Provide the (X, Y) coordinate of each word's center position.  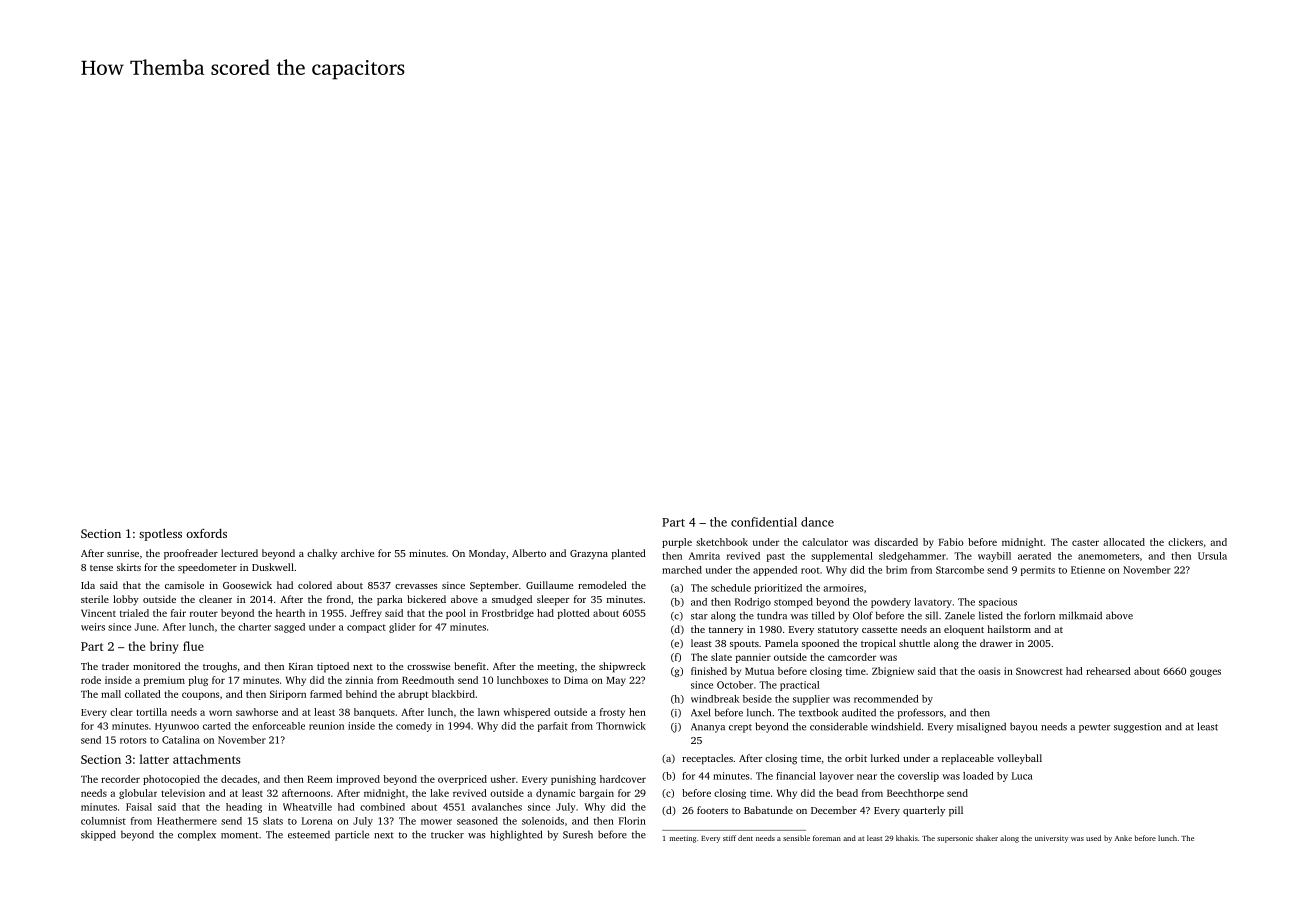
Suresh (578, 834)
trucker (447, 834)
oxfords (206, 533)
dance (817, 522)
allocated (1124, 542)
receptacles (707, 759)
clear (121, 712)
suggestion (1137, 728)
